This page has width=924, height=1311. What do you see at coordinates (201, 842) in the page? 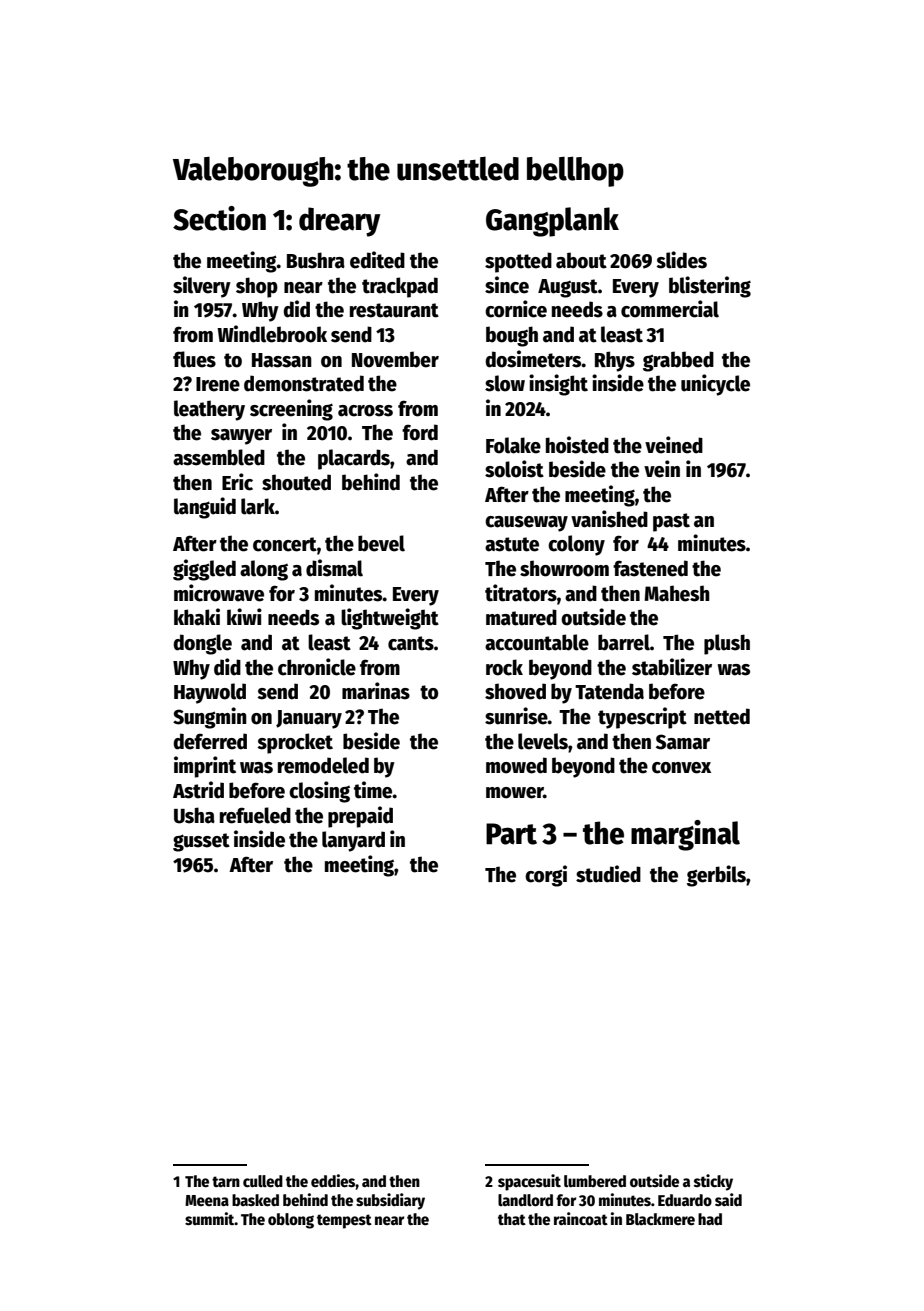
I see `gusset` at bounding box center [201, 842].
